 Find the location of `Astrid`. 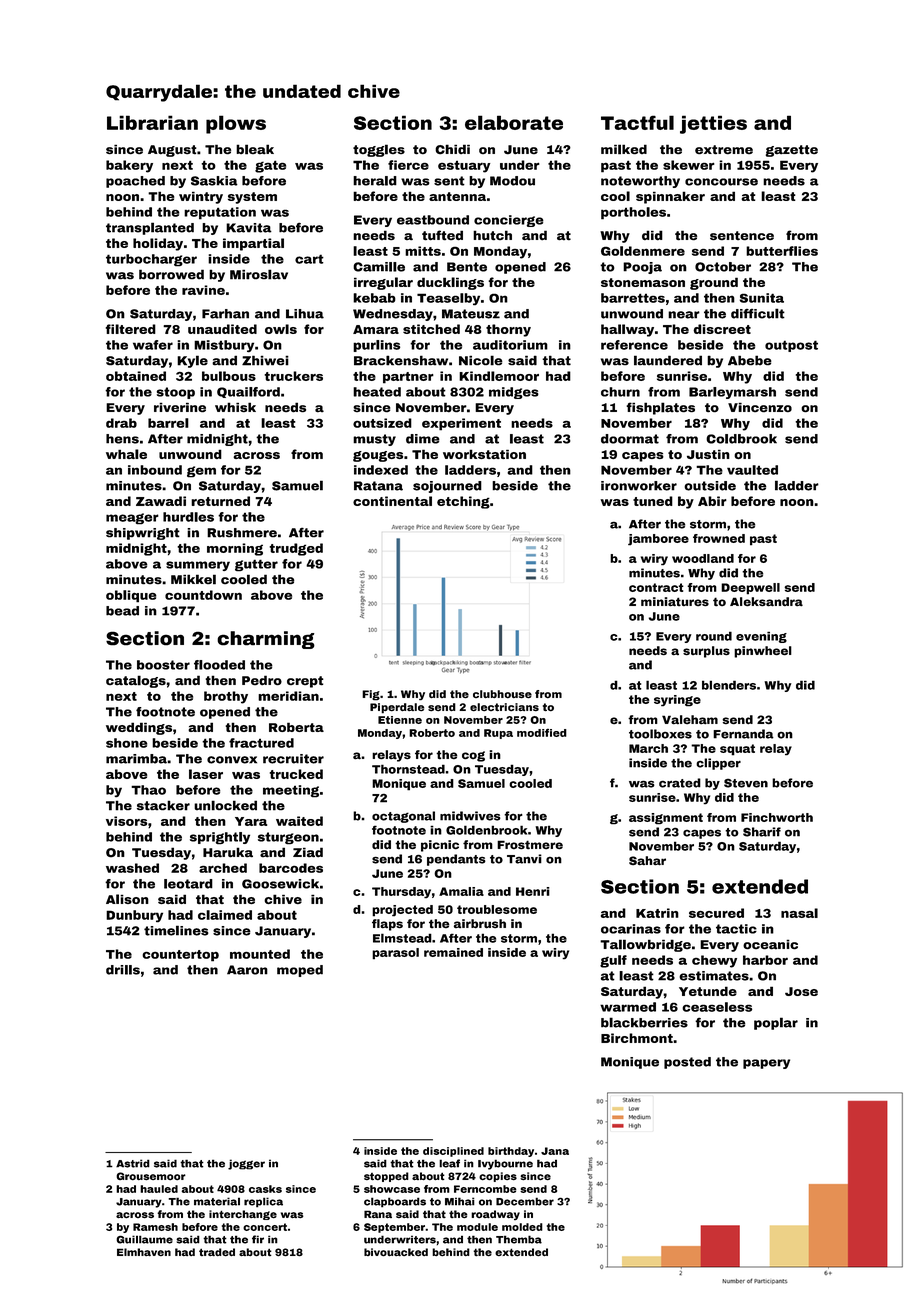

Astrid is located at coordinates (133, 1163).
